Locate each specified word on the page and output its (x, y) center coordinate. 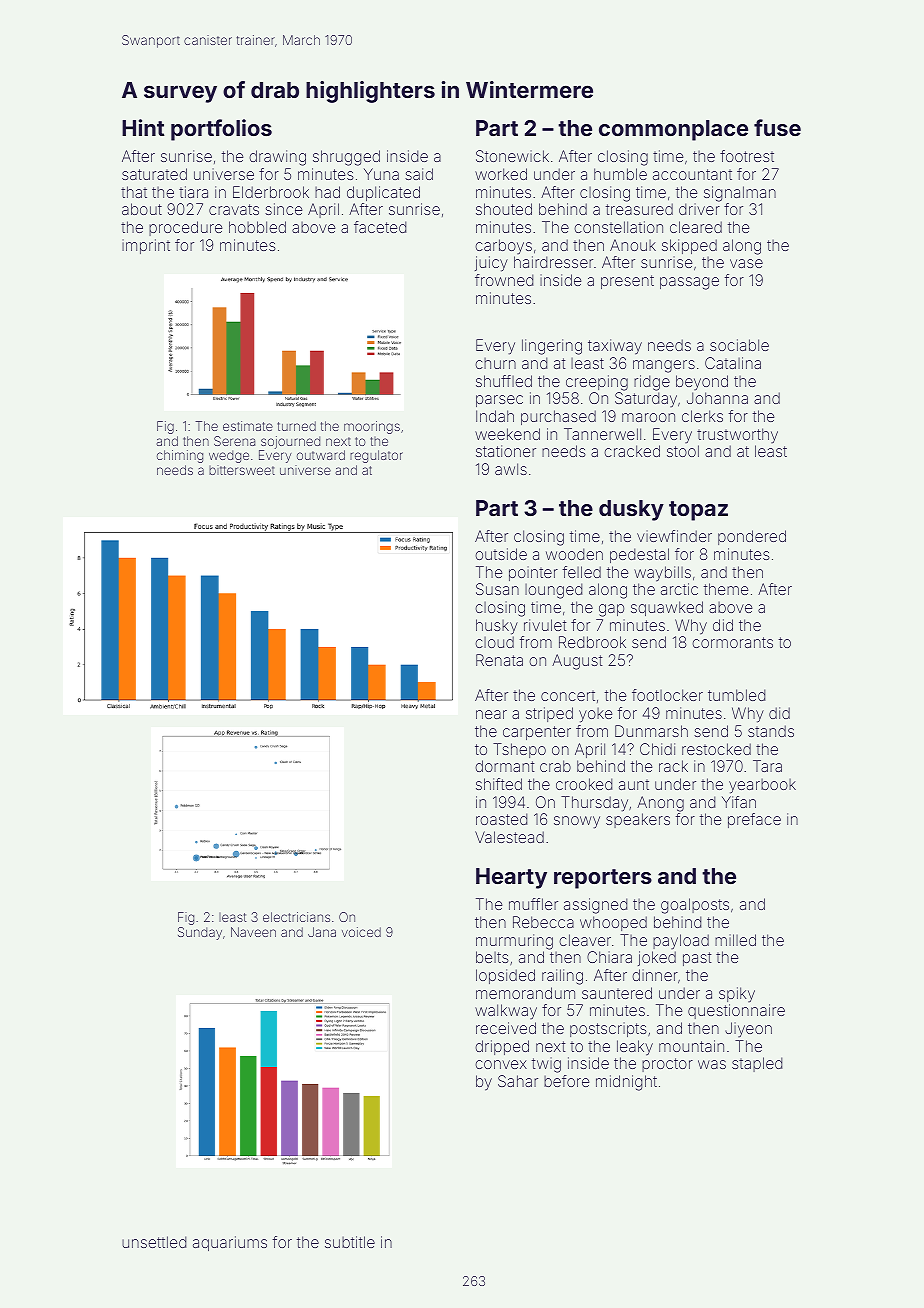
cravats (234, 209)
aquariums (230, 1243)
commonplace (673, 130)
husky (497, 627)
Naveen (253, 932)
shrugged (346, 158)
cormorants (732, 642)
